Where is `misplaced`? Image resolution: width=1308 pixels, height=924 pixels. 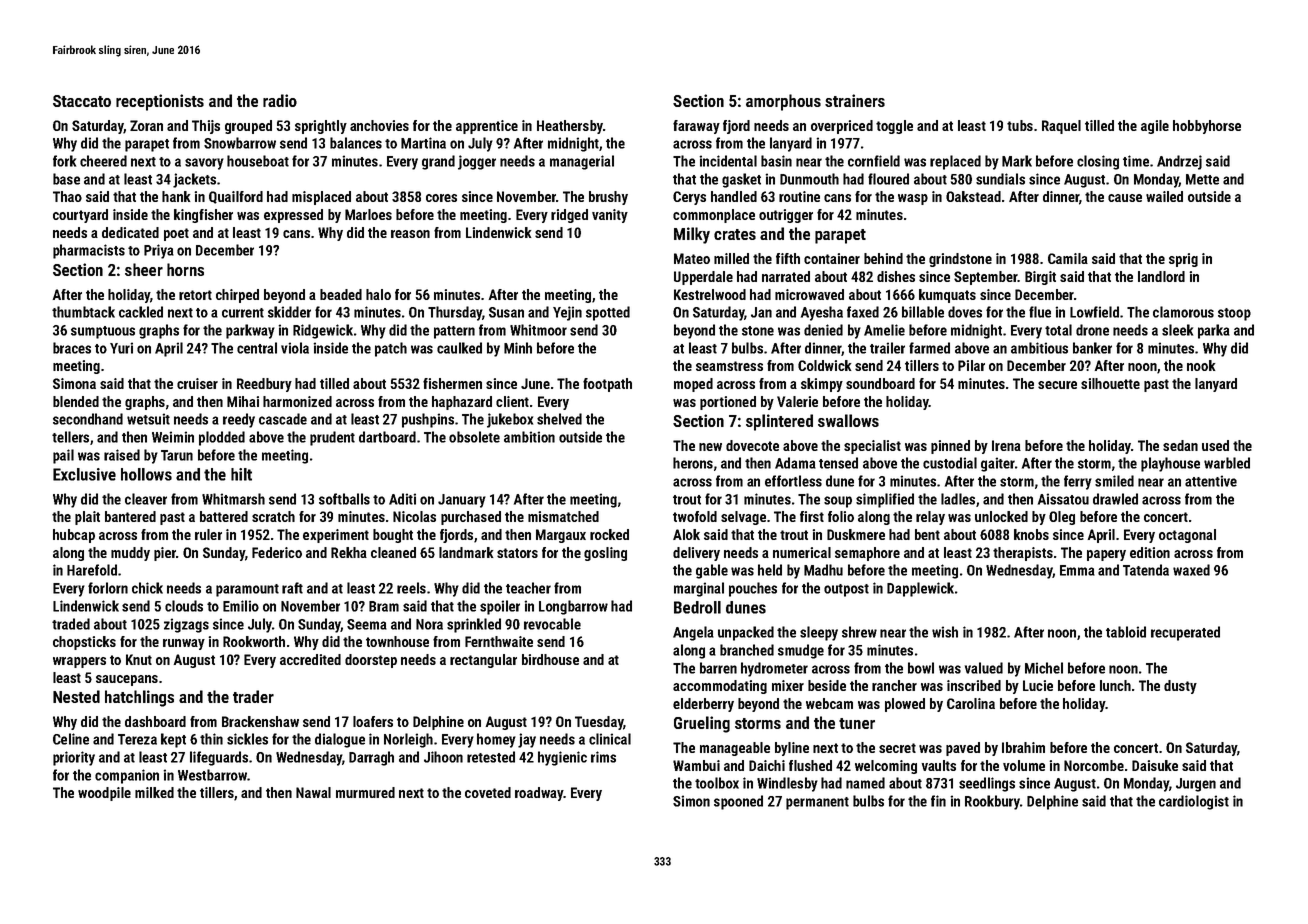 misplaced is located at coordinates (321, 198).
